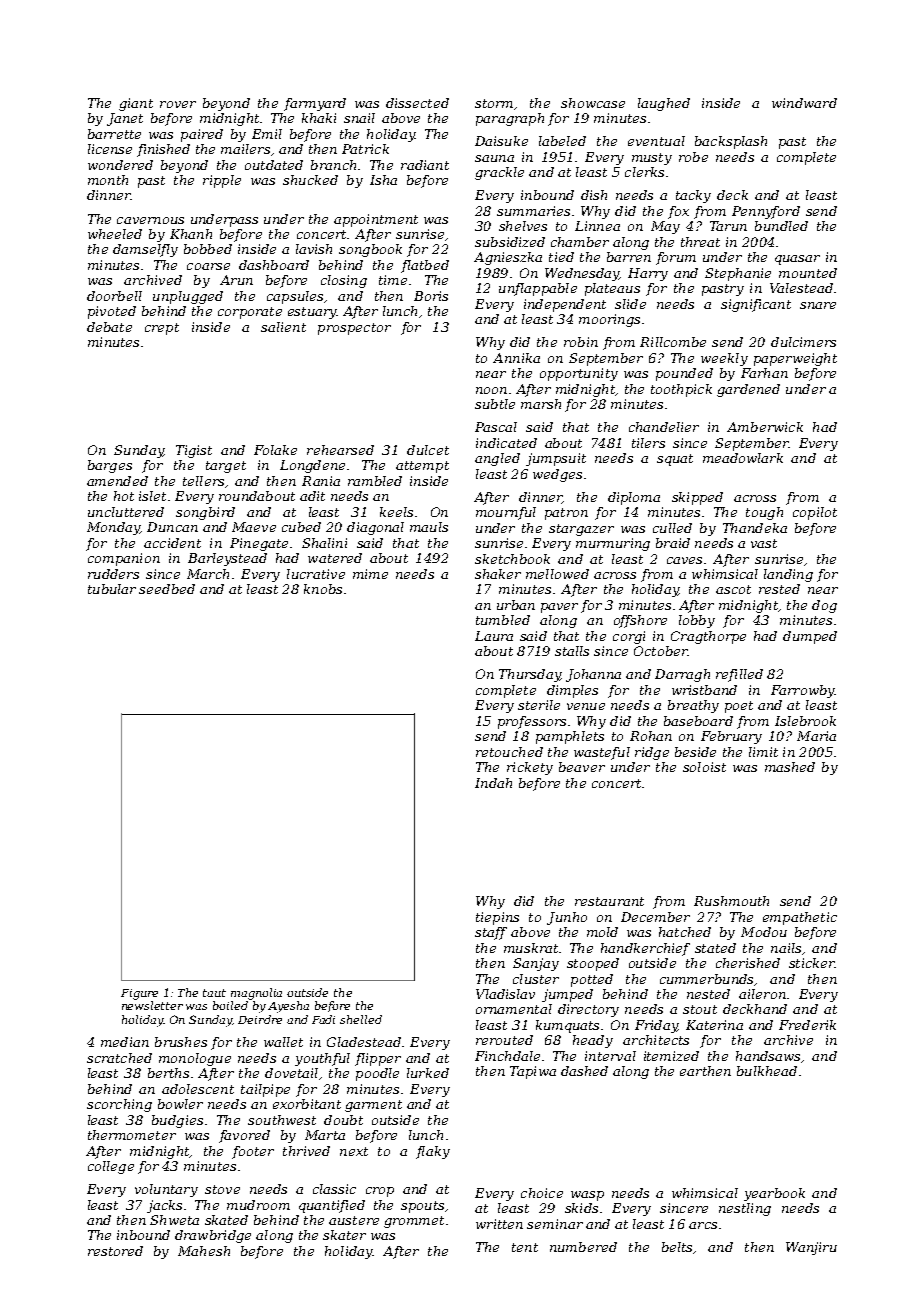 This screenshot has height=1308, width=924. I want to click on tubular, so click(112, 589).
